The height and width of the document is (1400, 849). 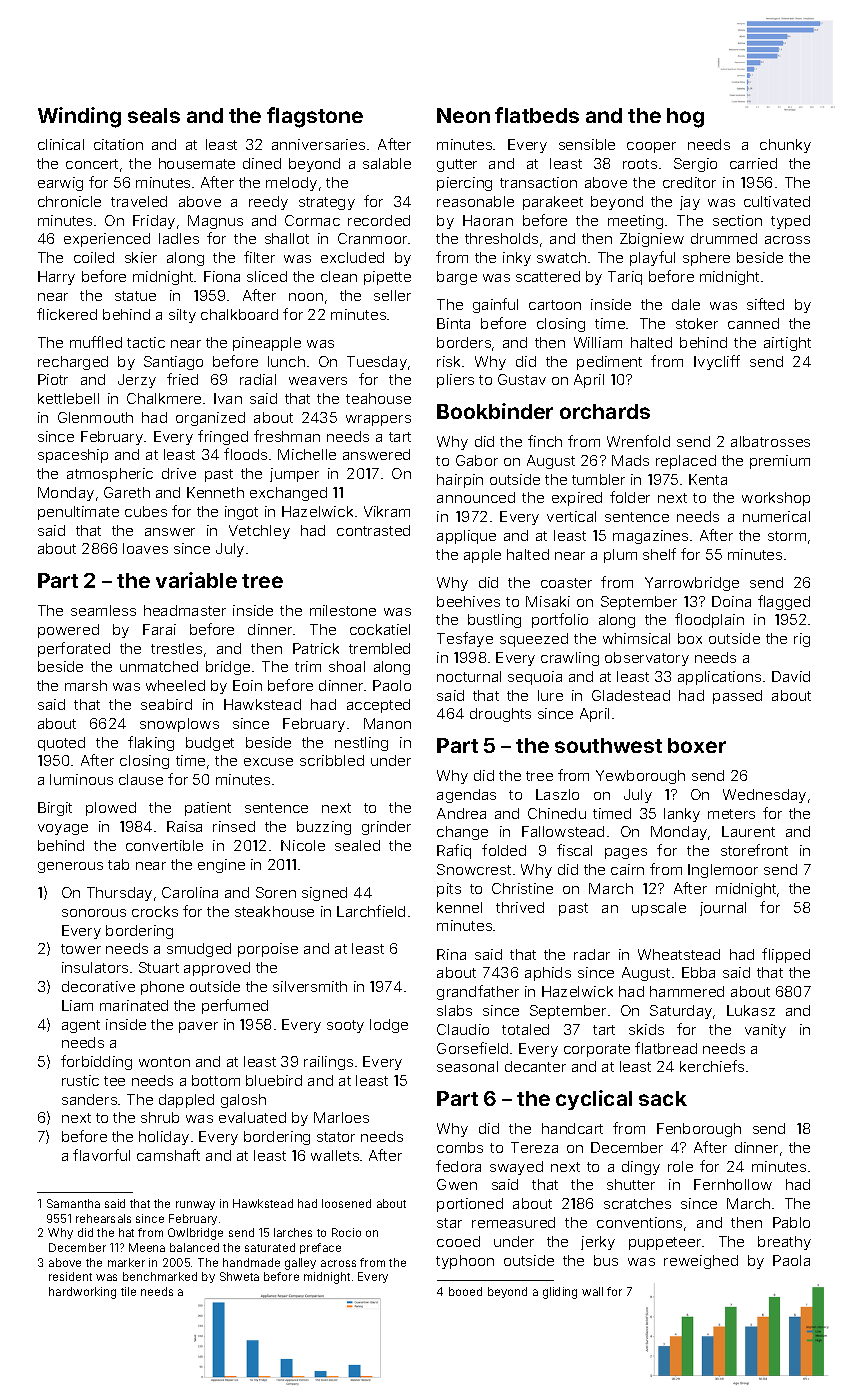 I want to click on clinical, so click(x=61, y=144).
